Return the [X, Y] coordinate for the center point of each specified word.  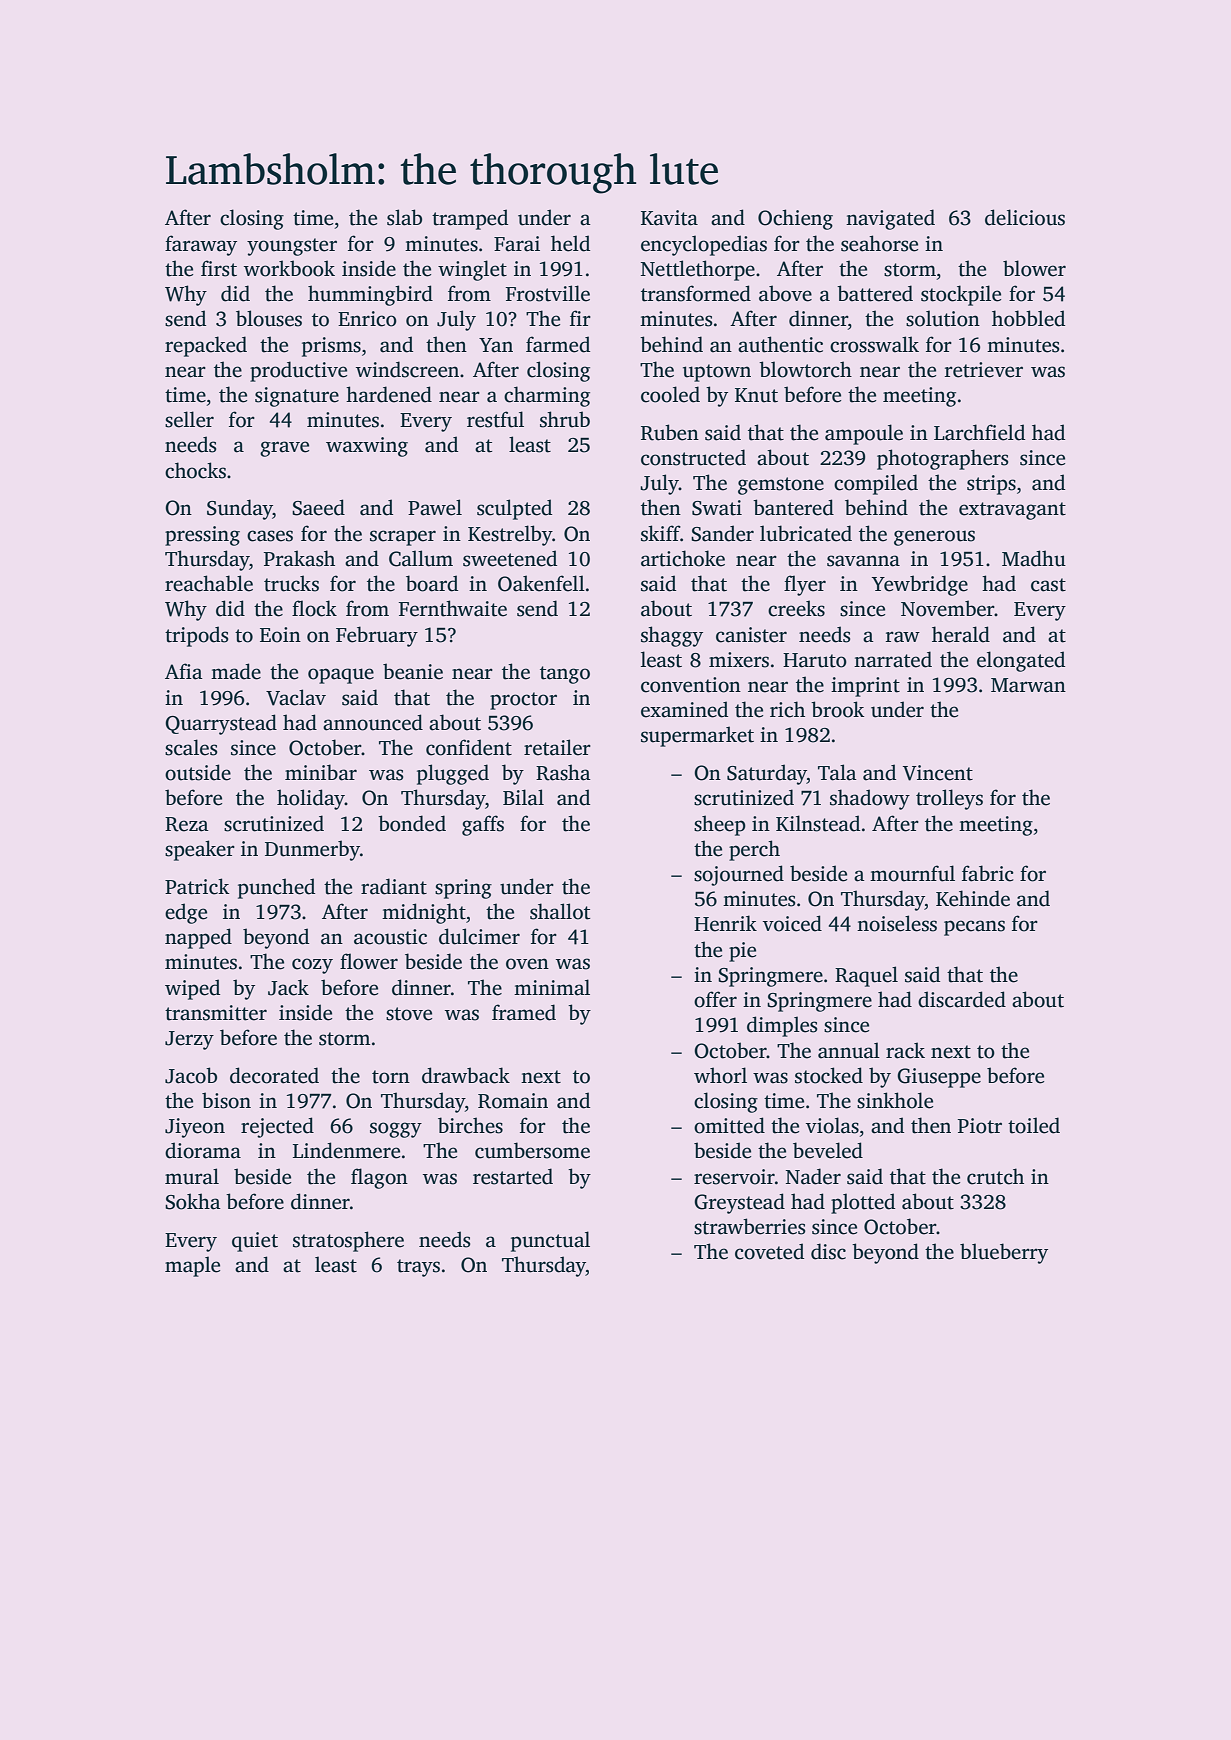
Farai [517, 244]
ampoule [864, 434]
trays [418, 1268]
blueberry [1004, 1253]
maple [192, 1266]
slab [404, 217]
